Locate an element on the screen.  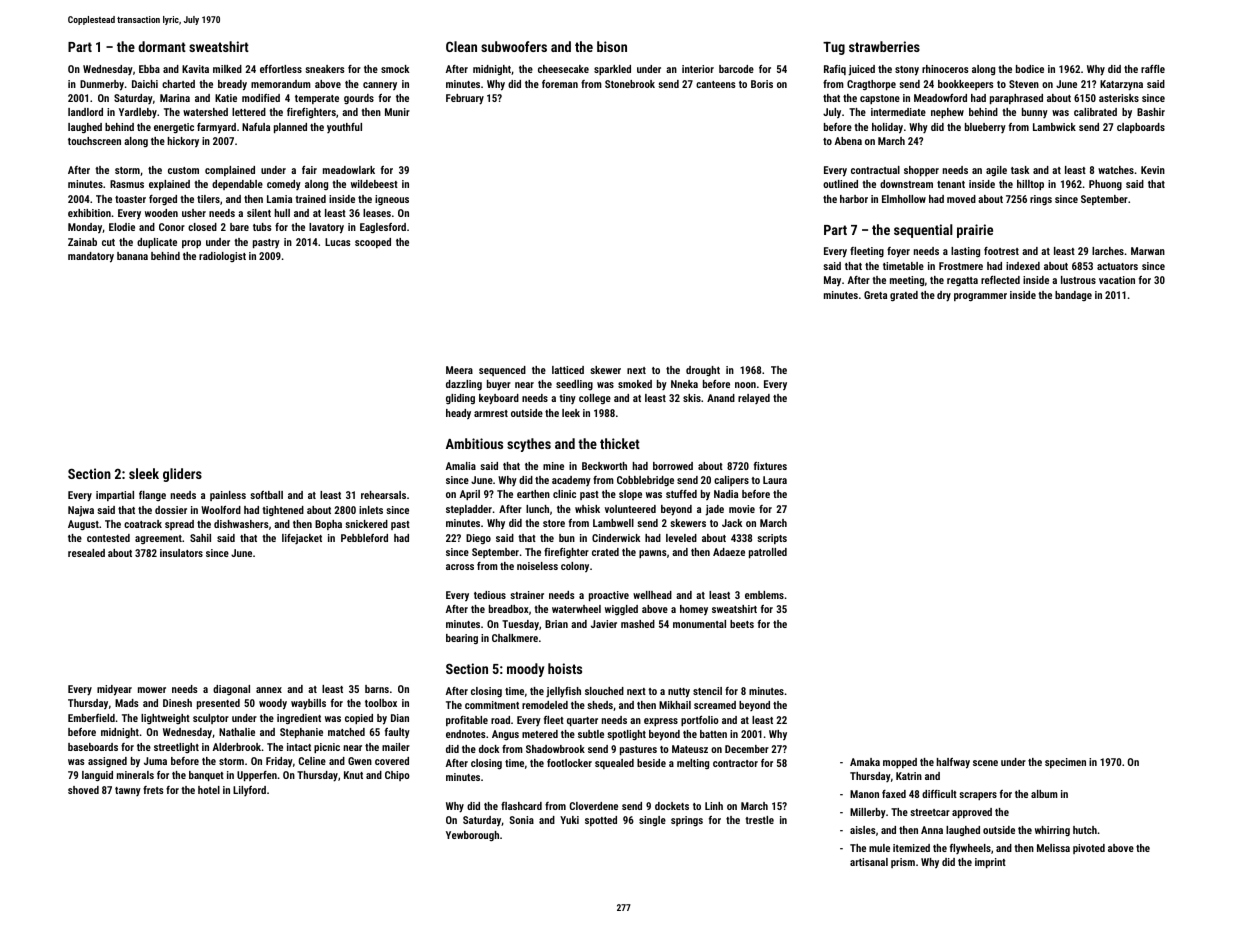
bookkeepers is located at coordinates (966, 85).
